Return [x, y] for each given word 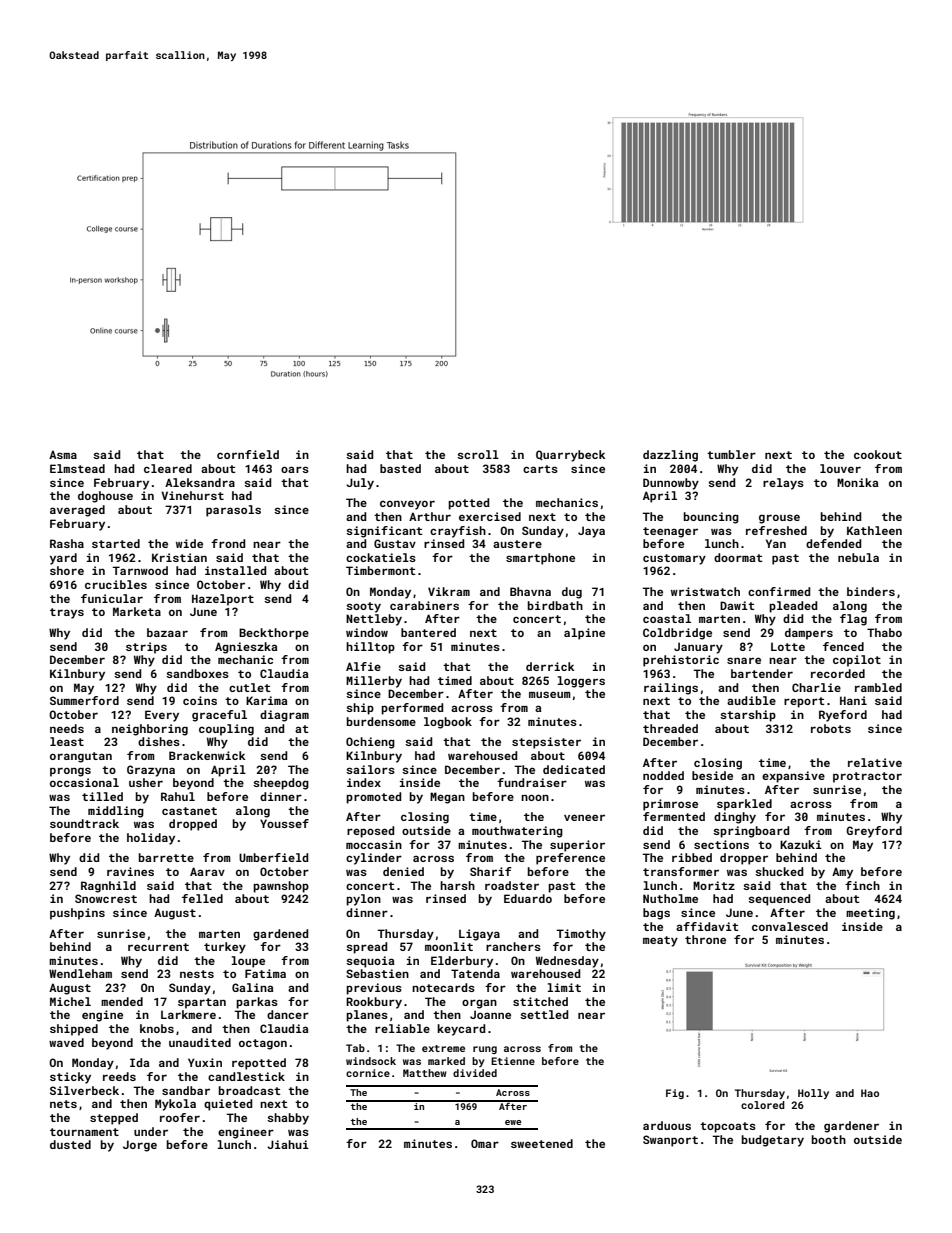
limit [564, 987]
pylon [363, 900]
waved [66, 1042]
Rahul [178, 796]
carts [540, 469]
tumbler [731, 454]
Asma [63, 454]
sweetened [542, 1143]
